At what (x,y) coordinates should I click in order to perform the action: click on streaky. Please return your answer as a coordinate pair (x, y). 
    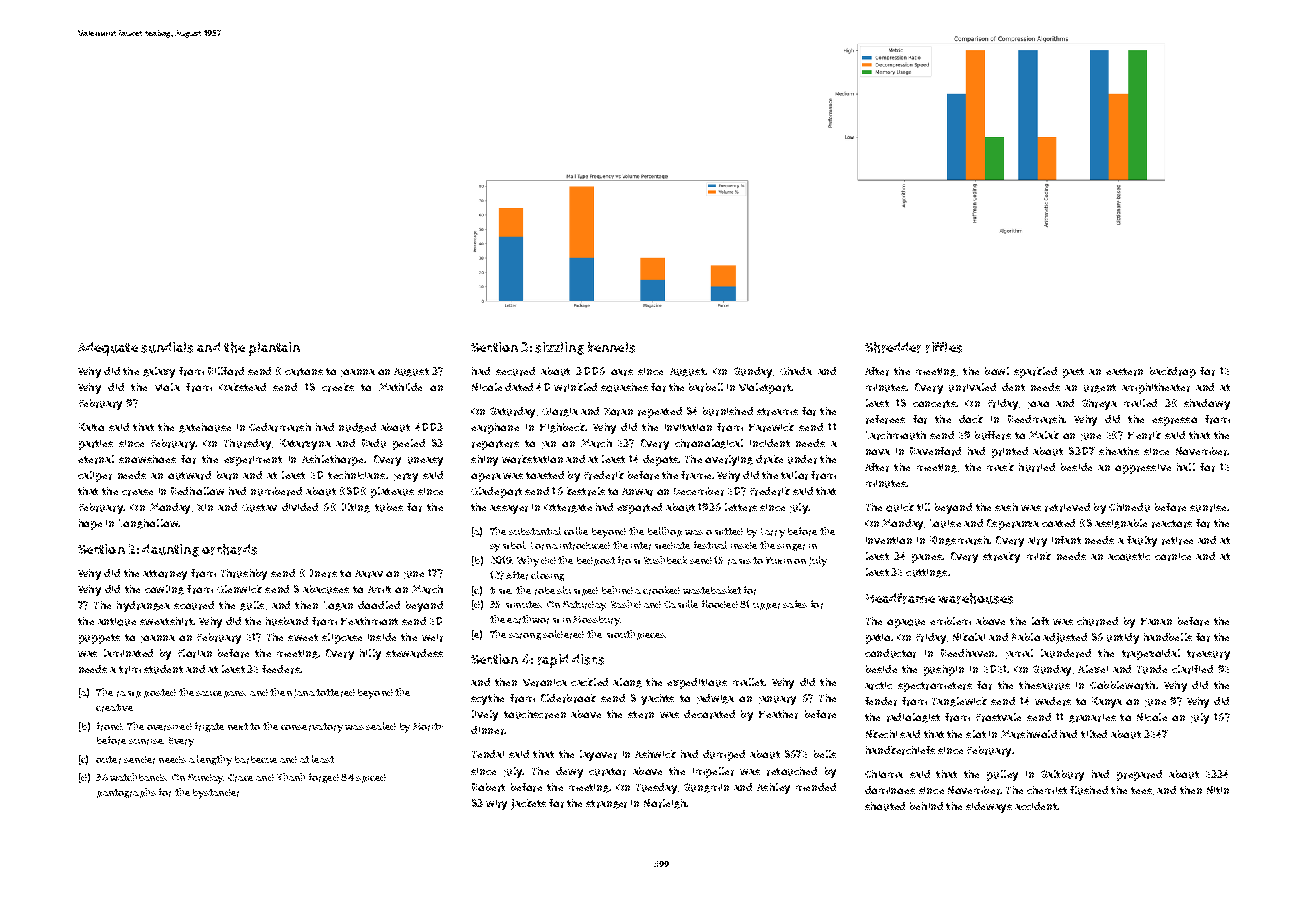
    Looking at the image, I should click on (1001, 557).
